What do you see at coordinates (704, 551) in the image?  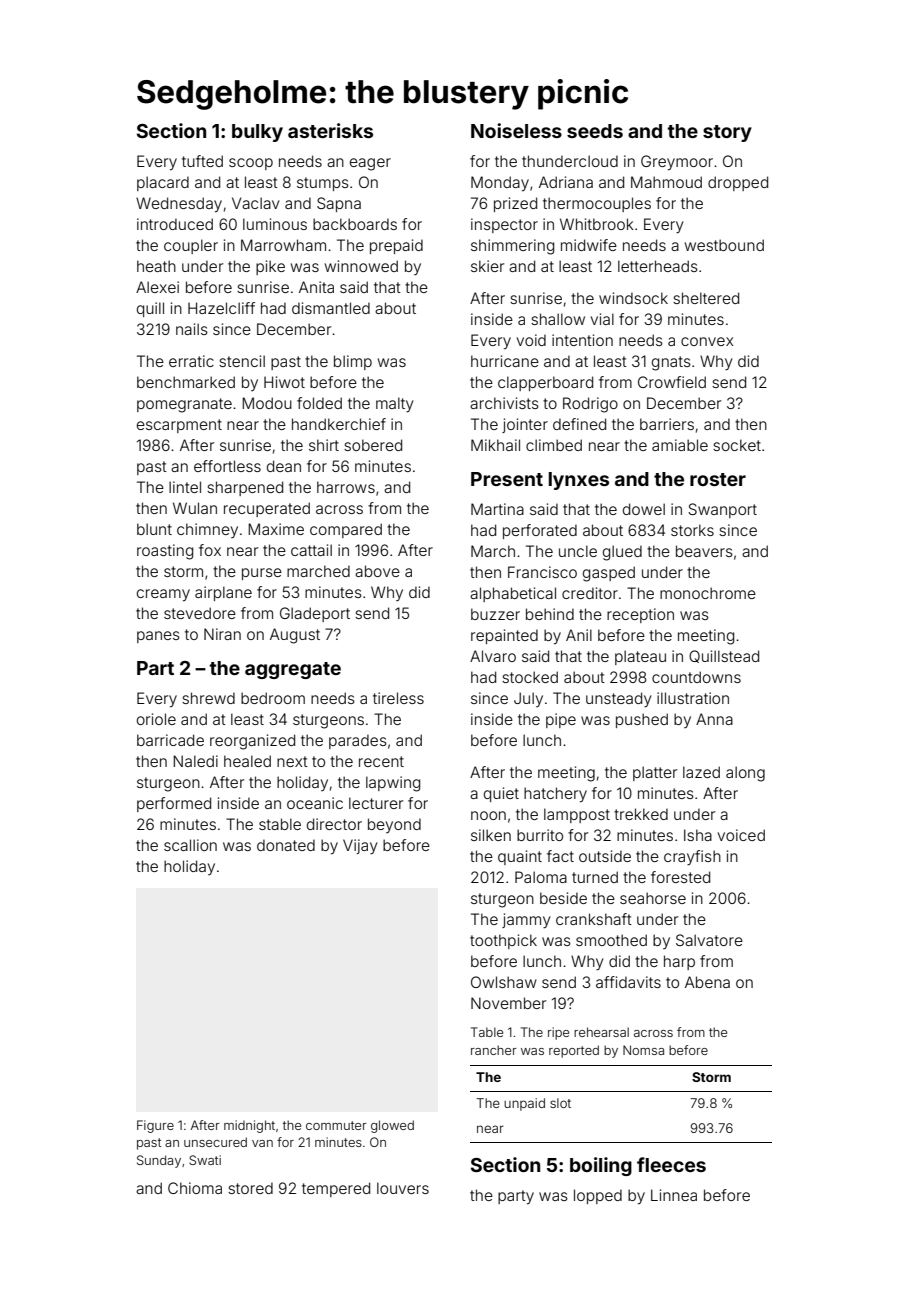 I see `beavers` at bounding box center [704, 551].
